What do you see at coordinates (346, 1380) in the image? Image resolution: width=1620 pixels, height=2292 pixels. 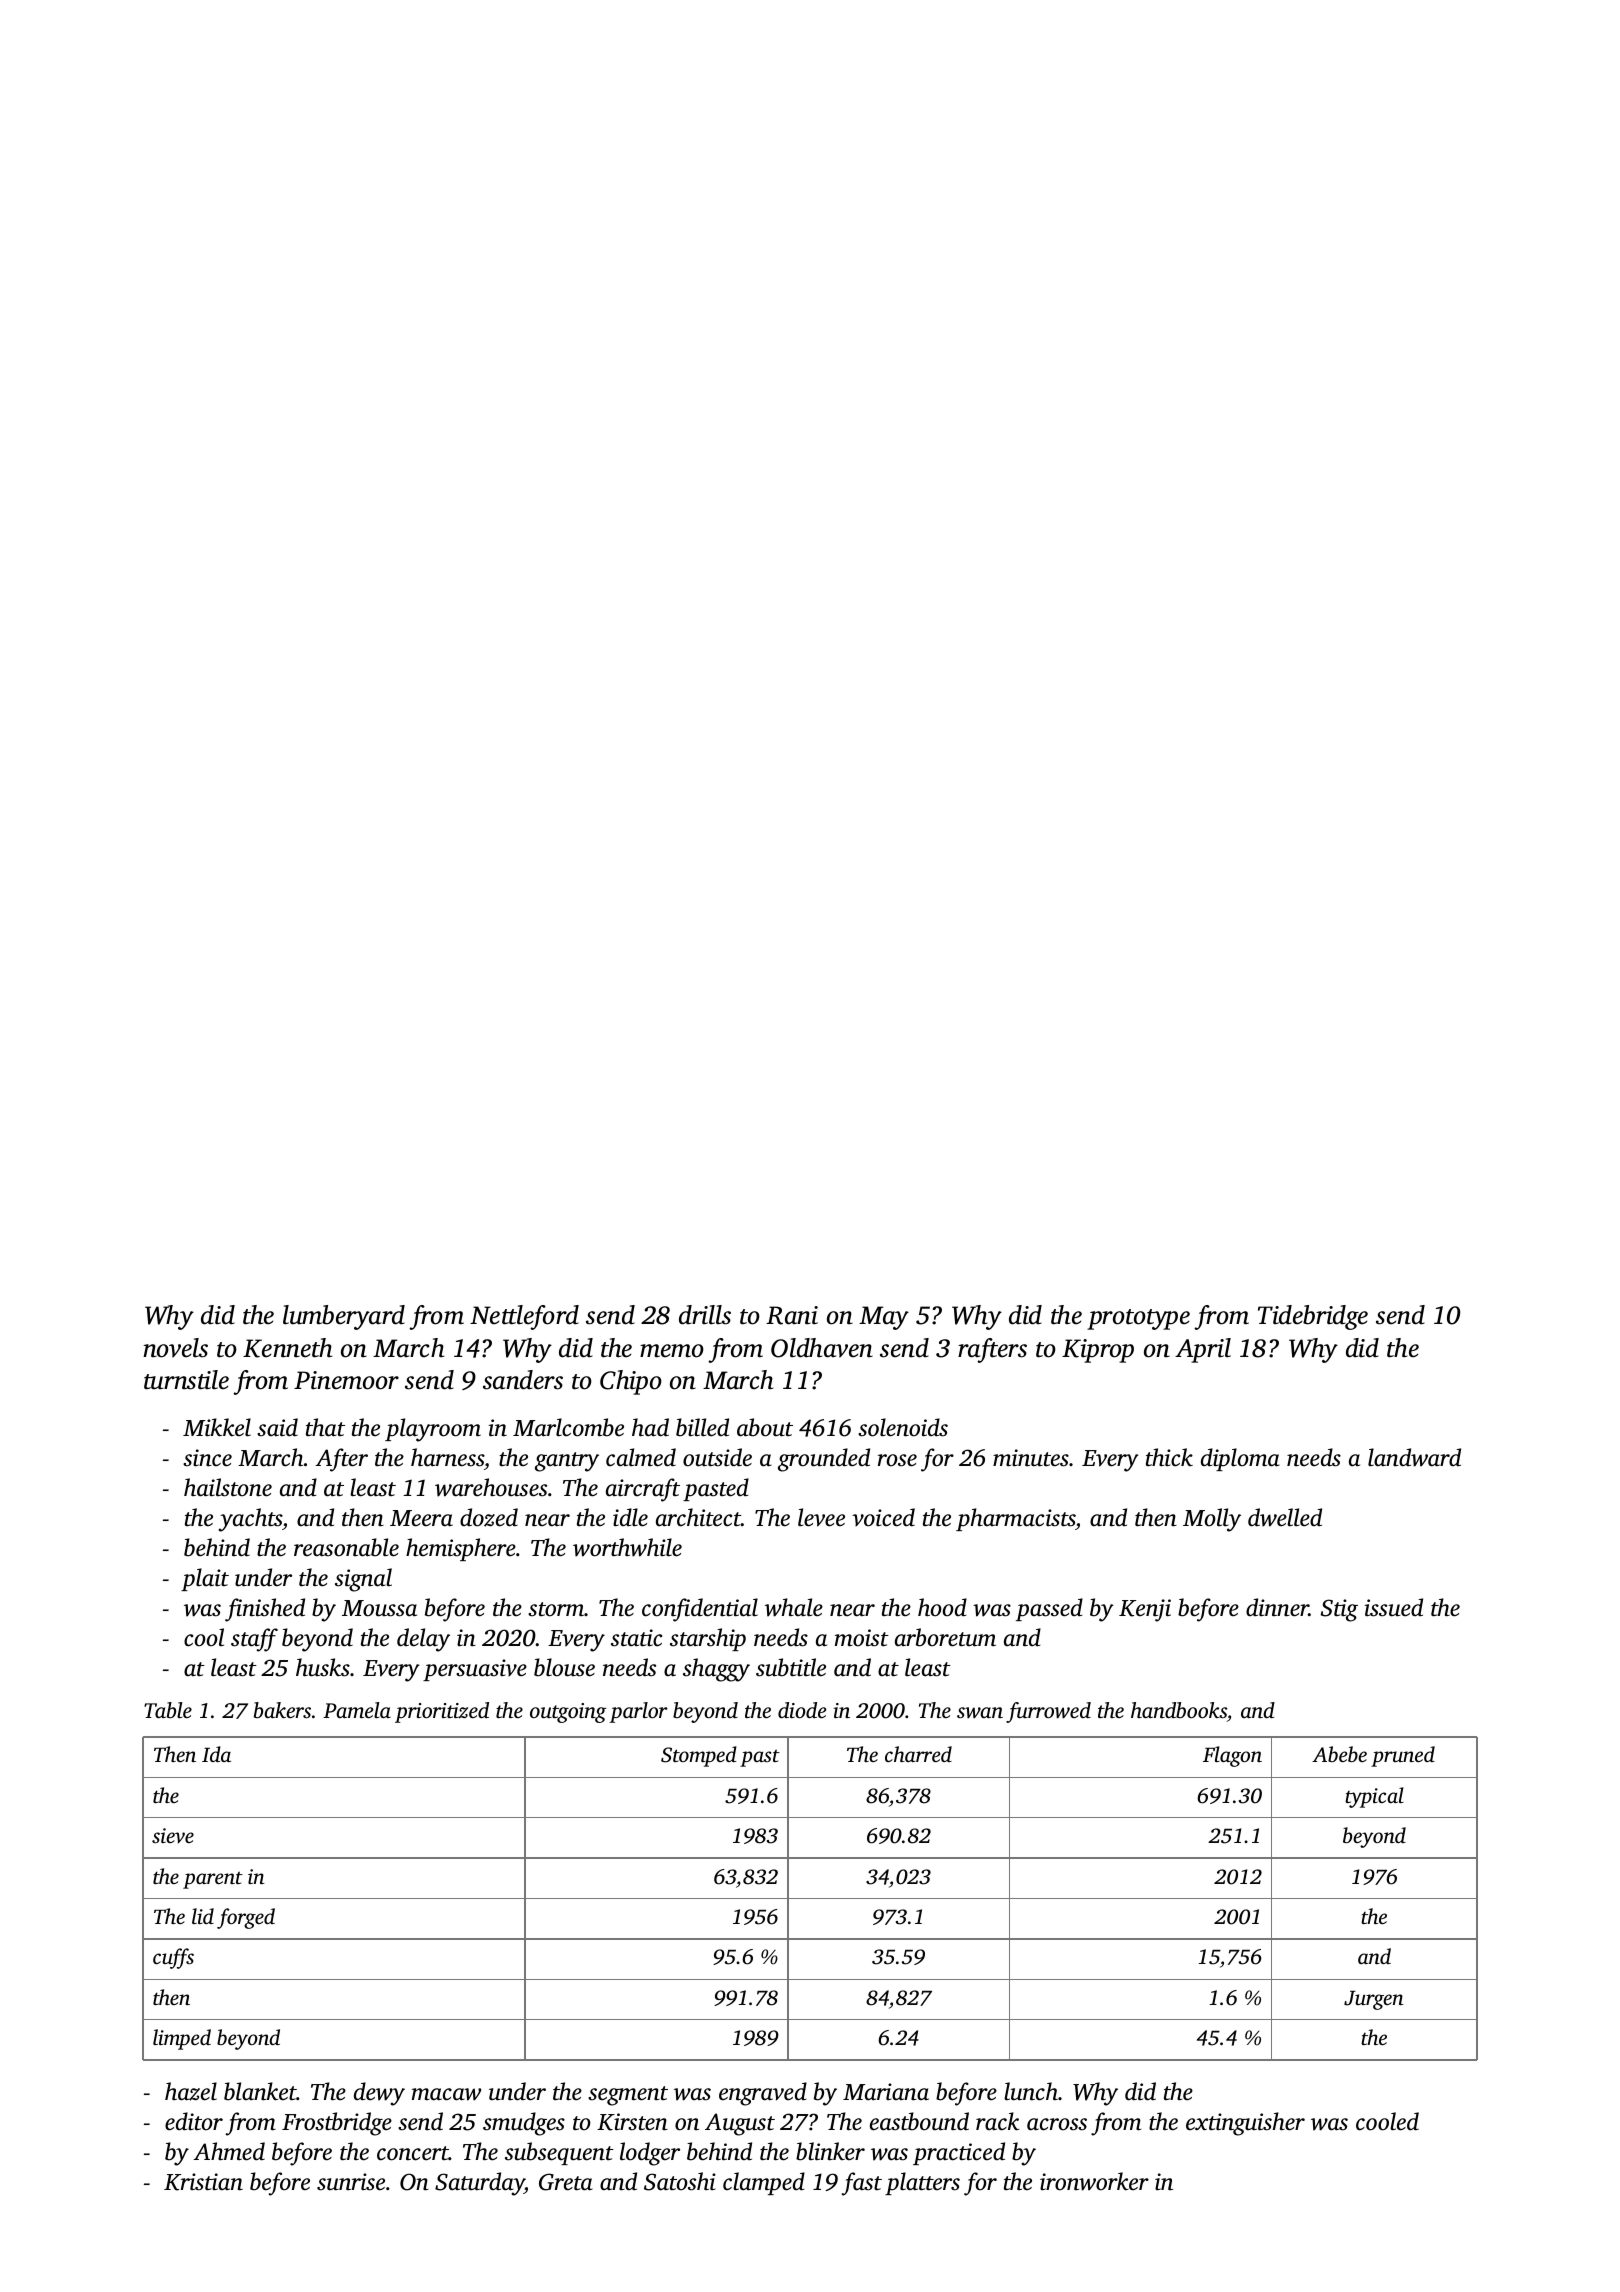 I see `Pinemoor` at bounding box center [346, 1380].
